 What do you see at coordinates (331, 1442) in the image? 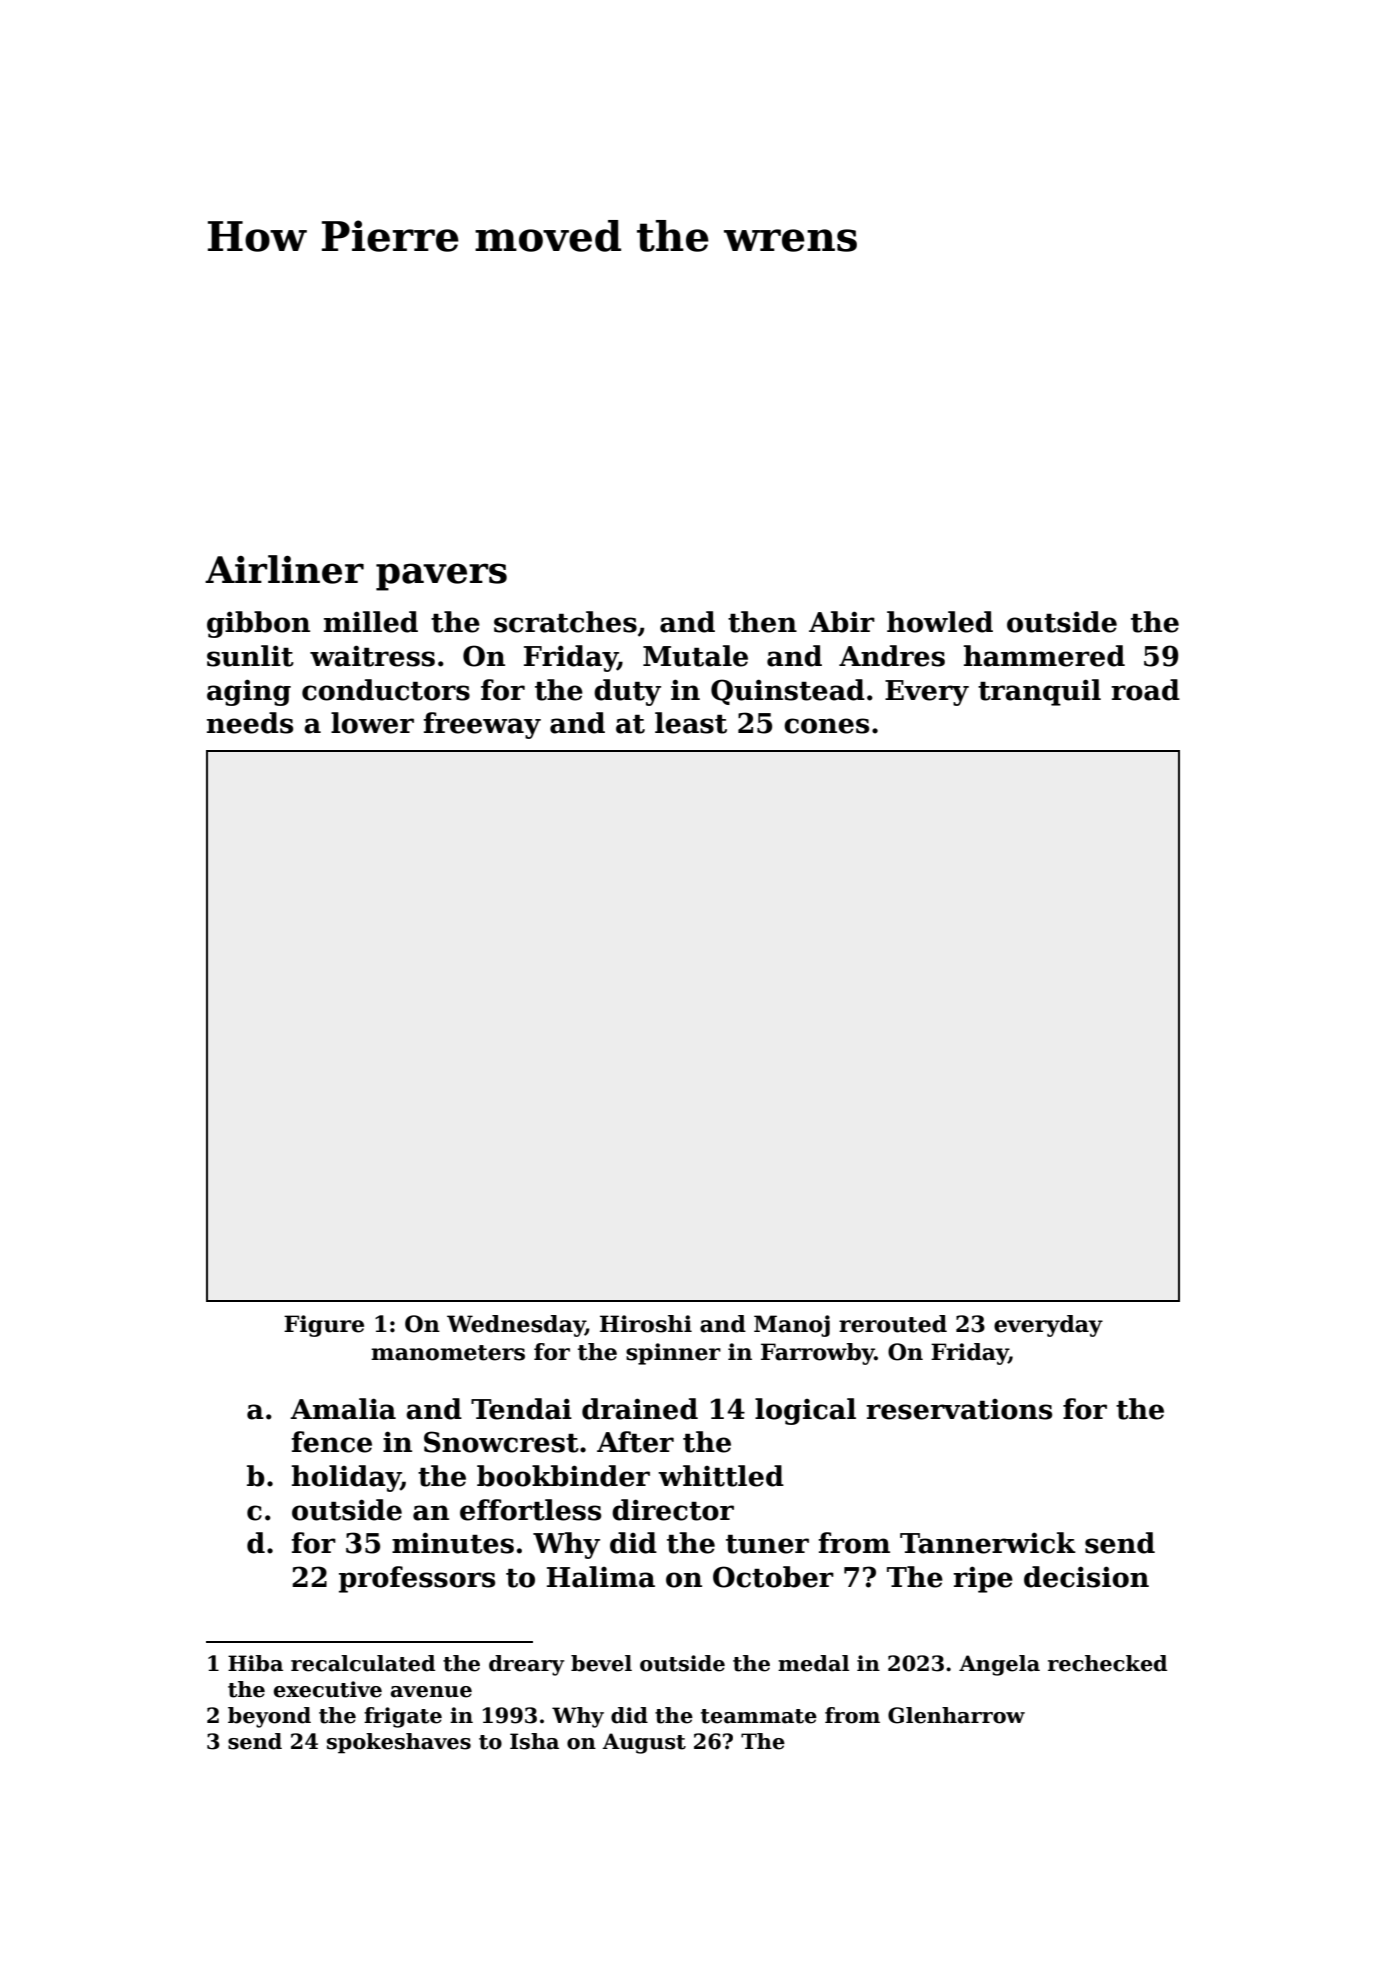
I see `fence` at bounding box center [331, 1442].
